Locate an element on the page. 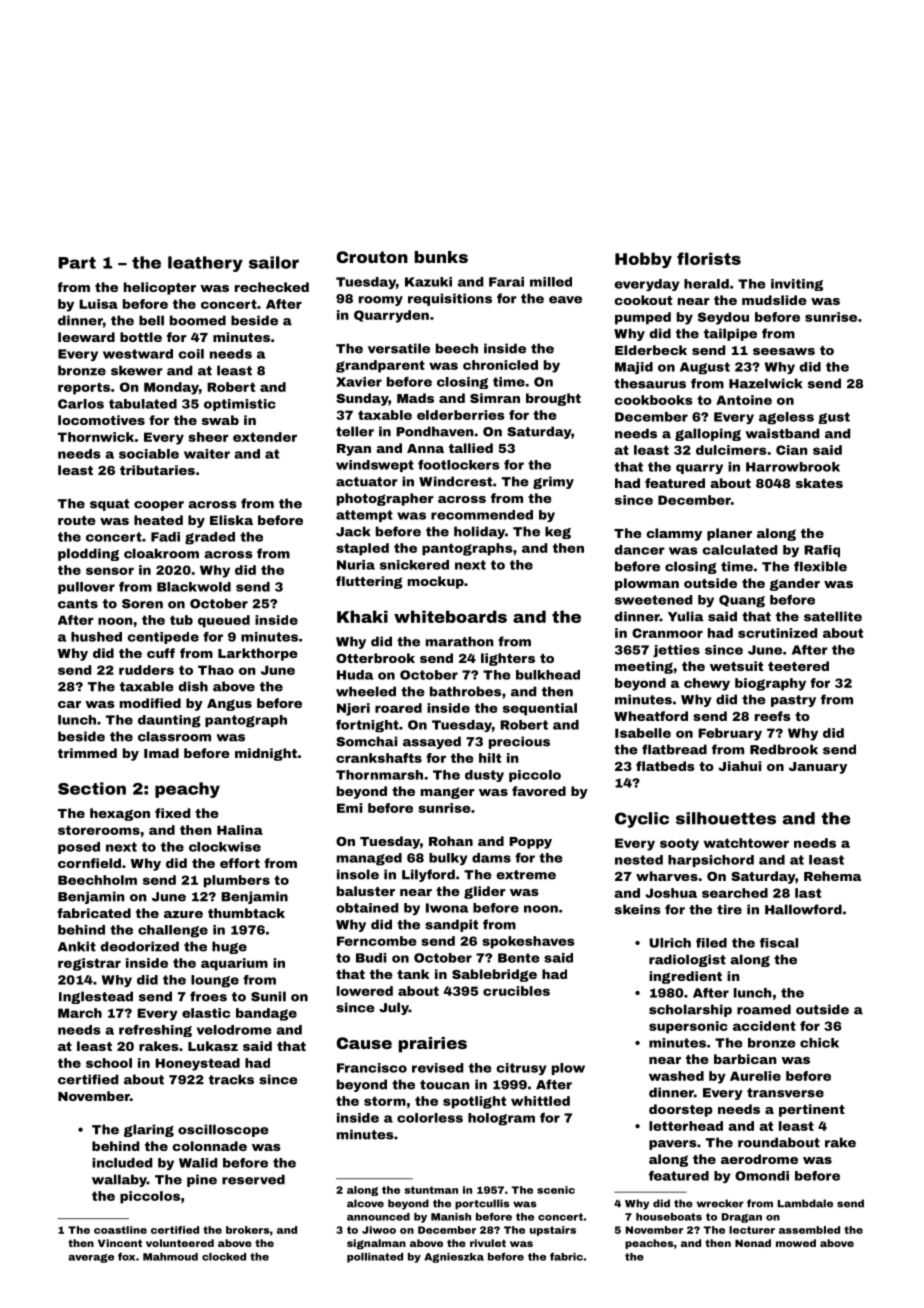  Carlos is located at coordinates (81, 404).
